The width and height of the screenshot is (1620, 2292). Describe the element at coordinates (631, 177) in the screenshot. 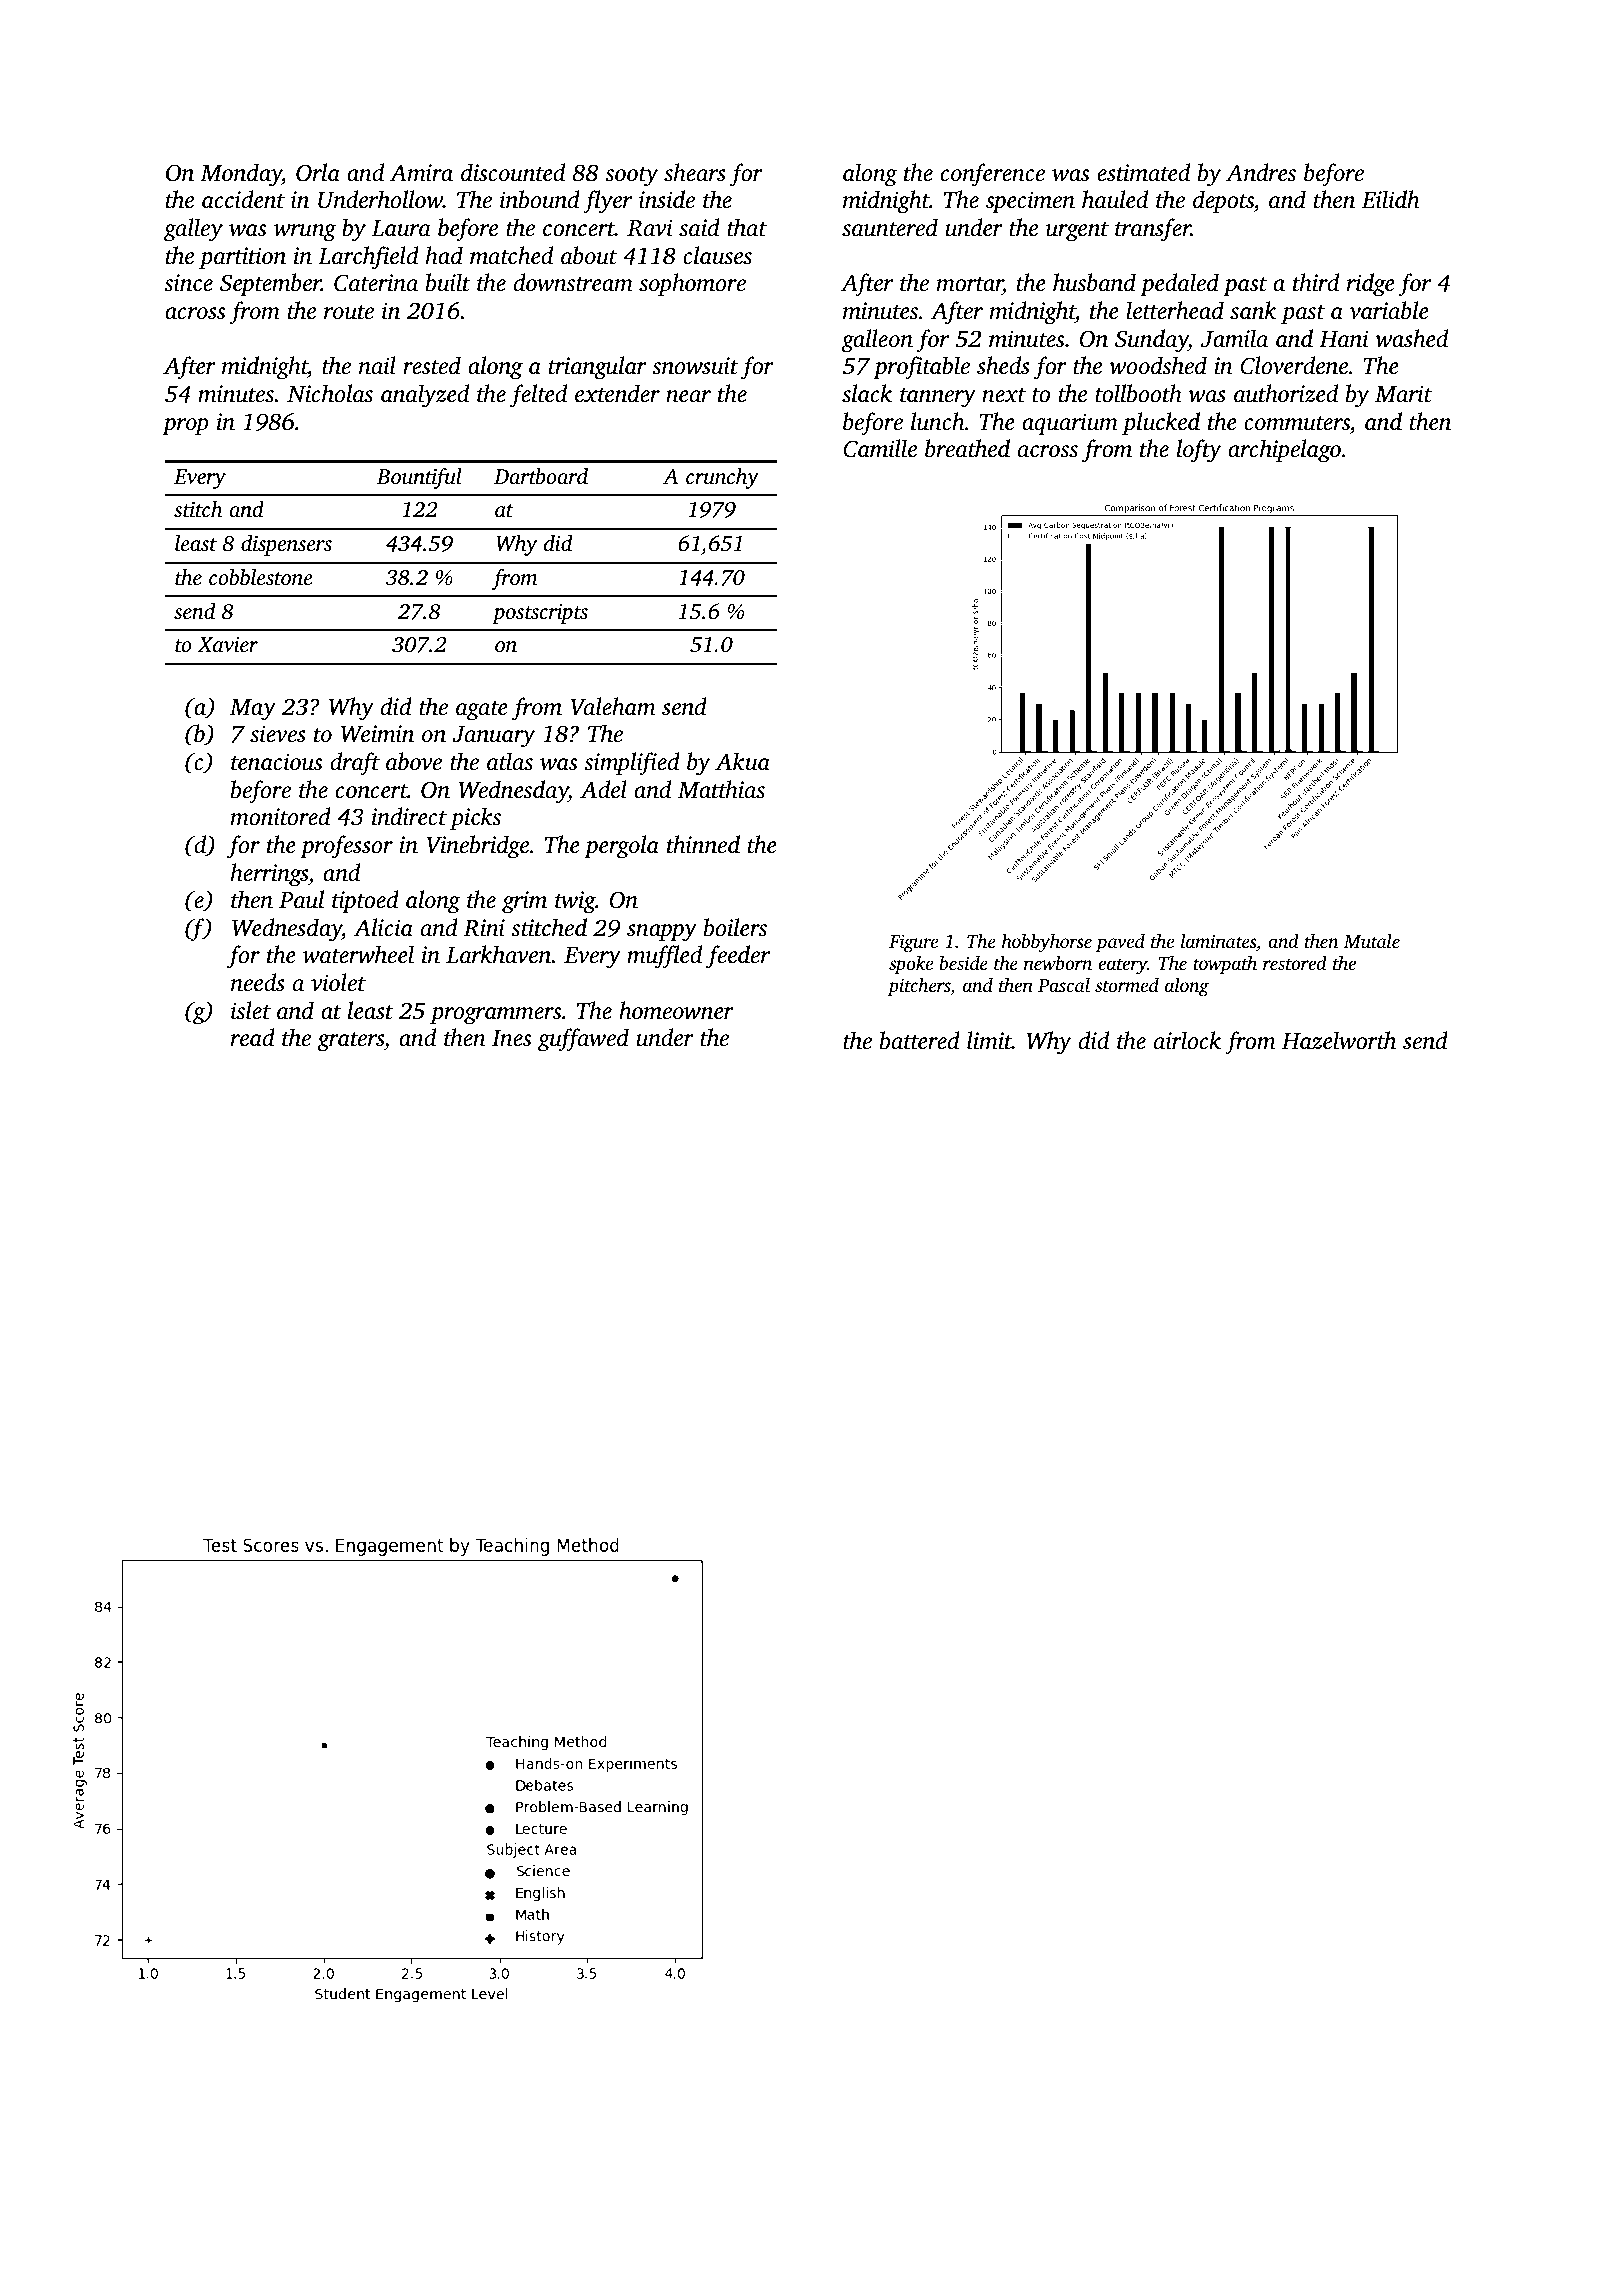

I see `sooty` at that location.
